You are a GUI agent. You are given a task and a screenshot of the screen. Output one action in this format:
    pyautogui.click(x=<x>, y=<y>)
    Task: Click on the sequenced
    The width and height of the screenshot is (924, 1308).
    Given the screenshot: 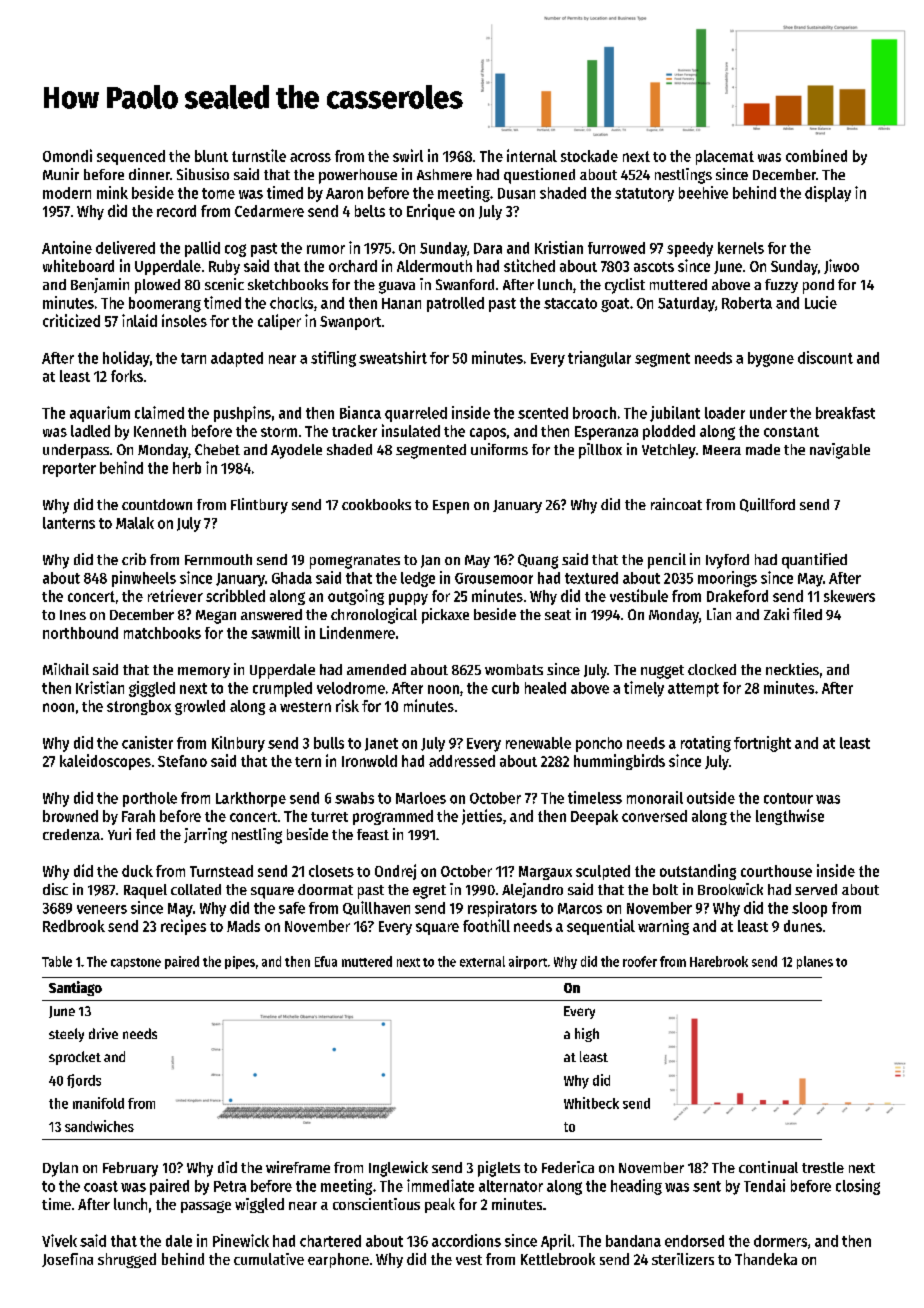 What is the action you would take?
    pyautogui.click(x=131, y=157)
